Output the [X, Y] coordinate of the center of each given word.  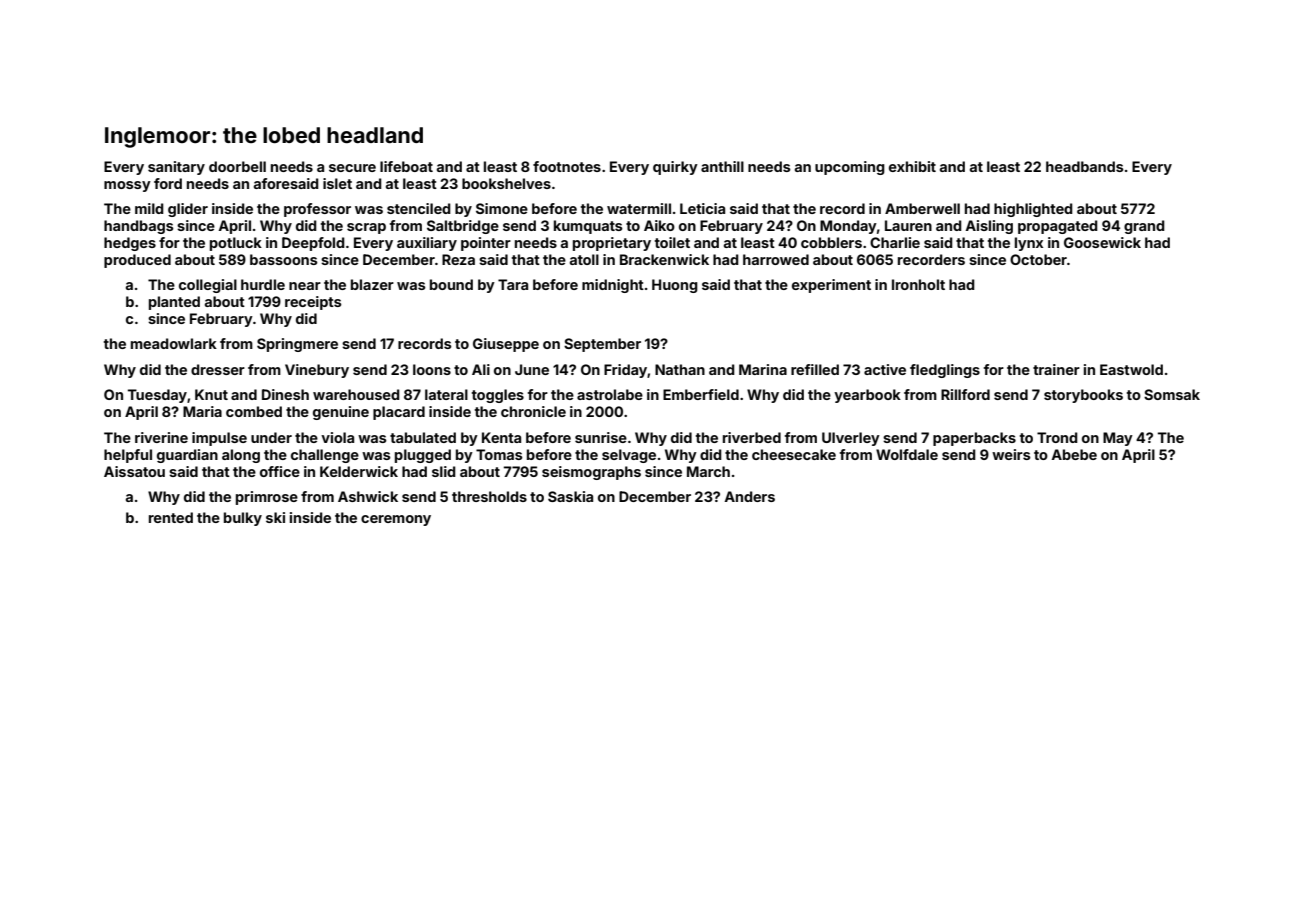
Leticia [702, 208]
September [602, 345]
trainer [1056, 369]
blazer [372, 284]
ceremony [396, 520]
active [885, 369]
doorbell [237, 166]
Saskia [570, 496]
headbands [1085, 166]
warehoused [356, 394]
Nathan [680, 369]
